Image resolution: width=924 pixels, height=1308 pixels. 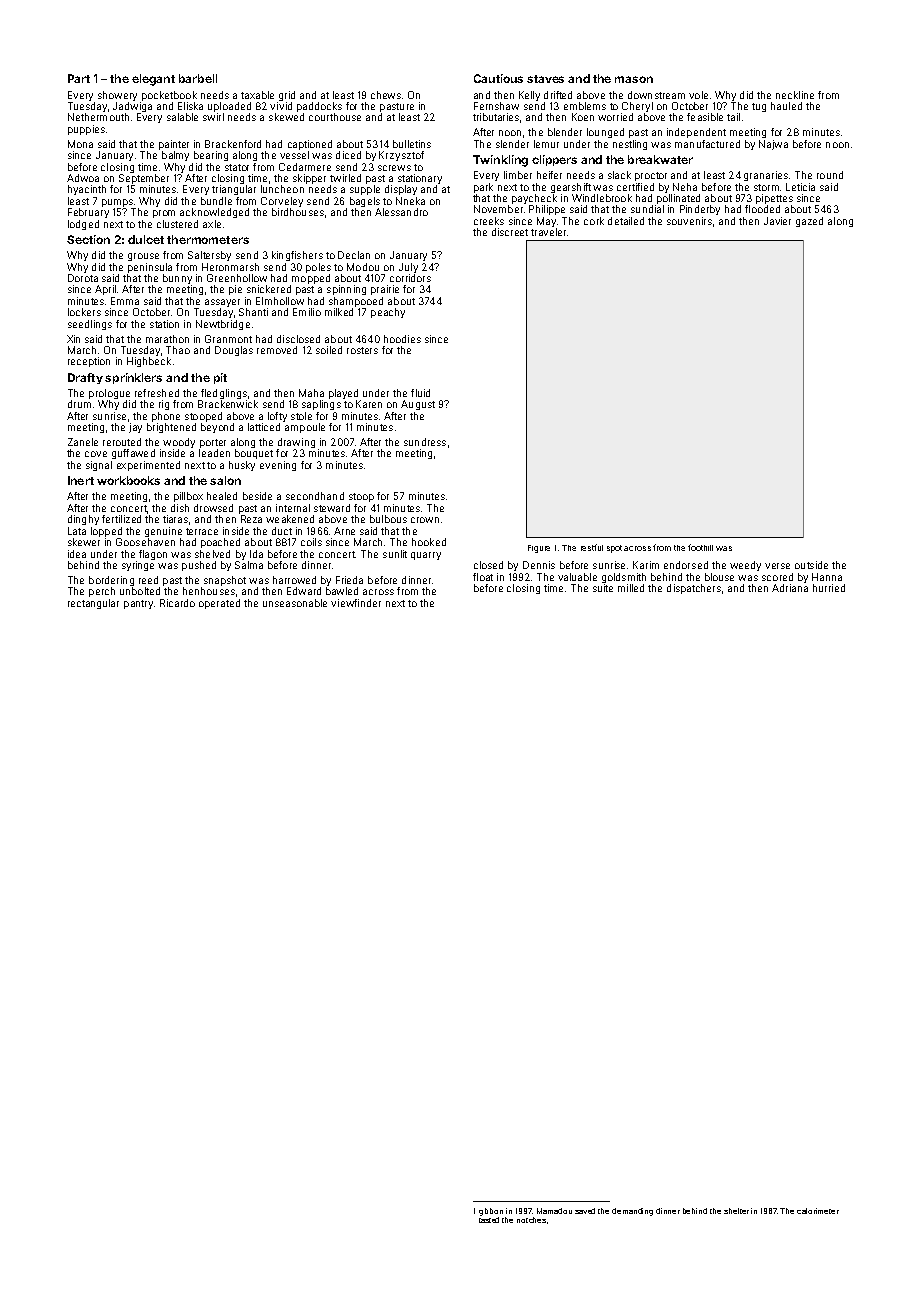 What do you see at coordinates (177, 603) in the document?
I see `Ricardo` at bounding box center [177, 603].
